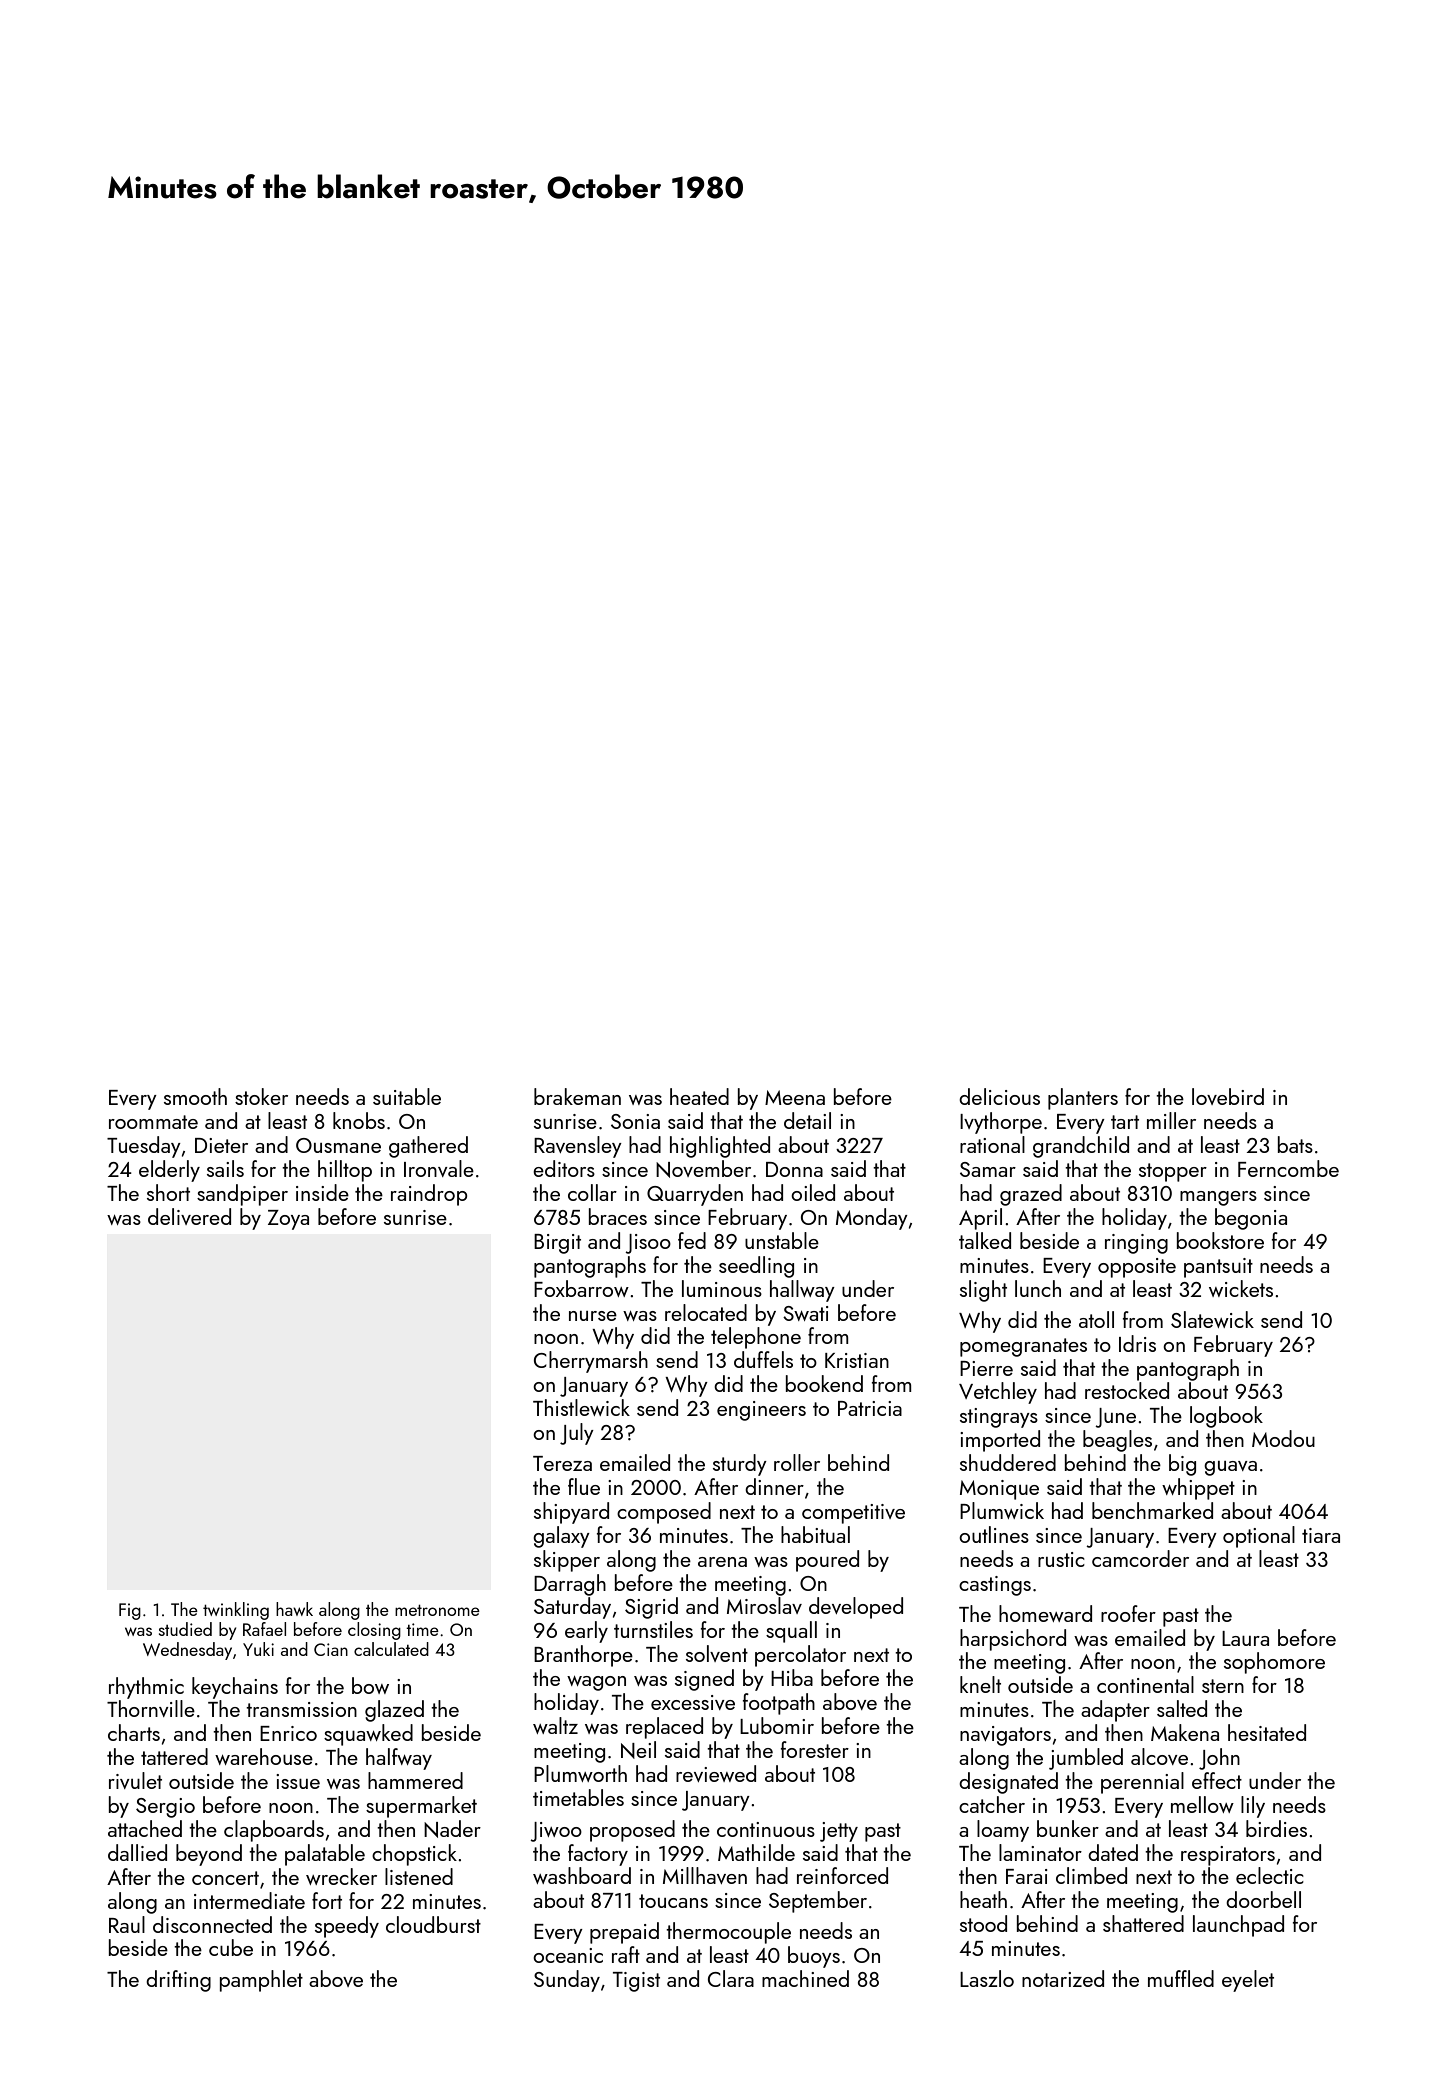  What do you see at coordinates (1127, 1390) in the document?
I see `restocked` at bounding box center [1127, 1390].
